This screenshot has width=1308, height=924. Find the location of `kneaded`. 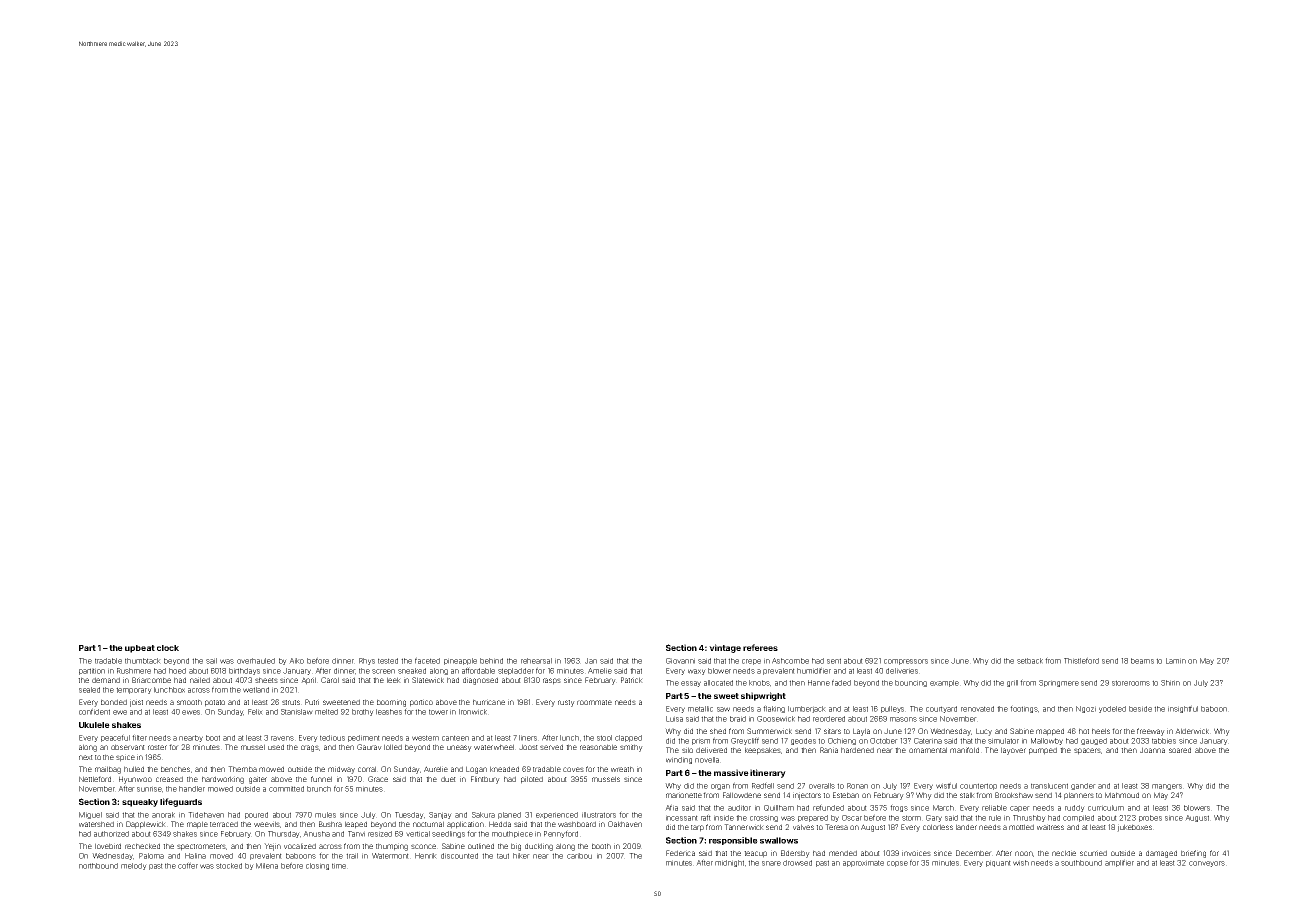

kneaded is located at coordinates (504, 769).
